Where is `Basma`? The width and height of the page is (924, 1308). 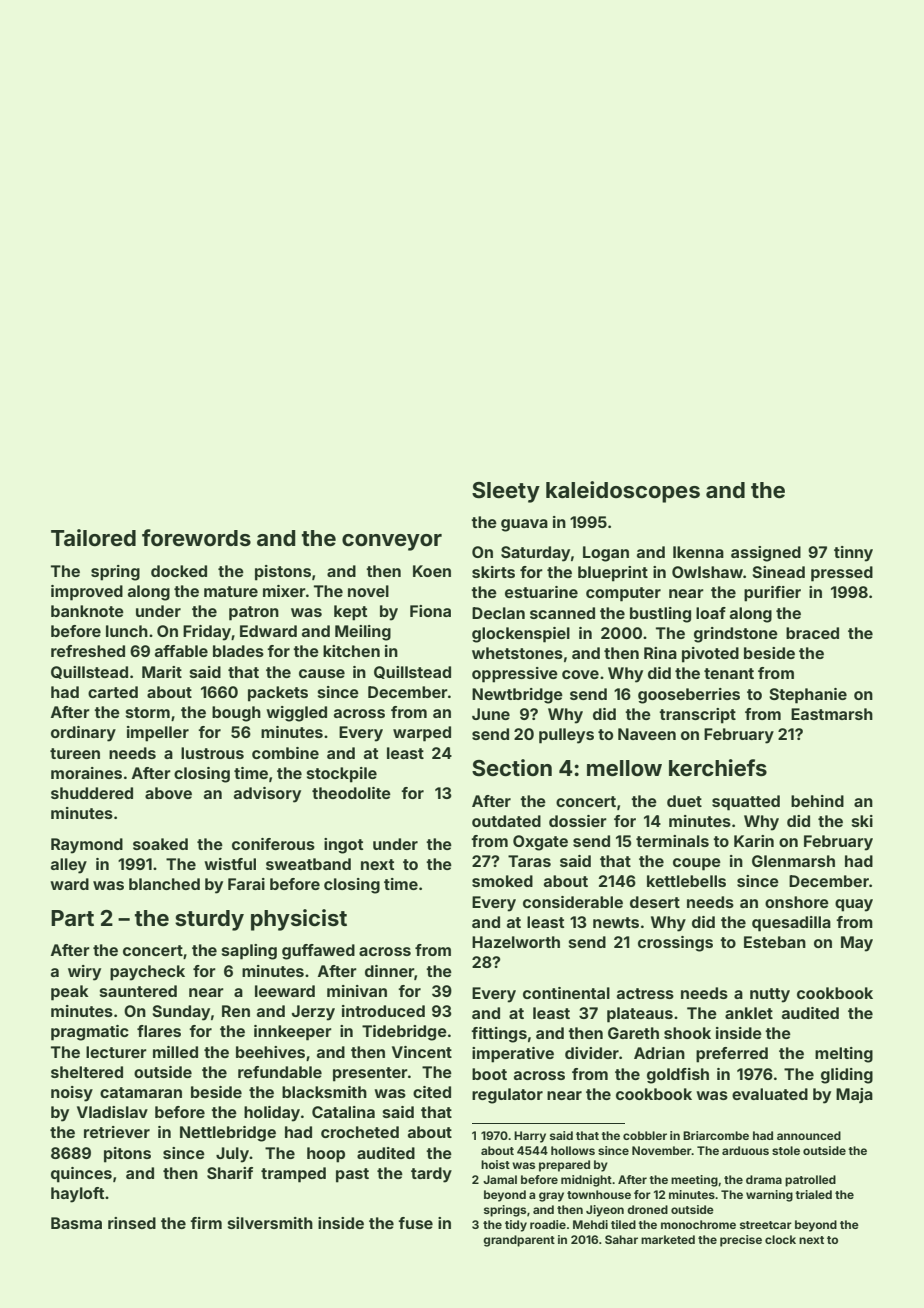 Basma is located at coordinates (76, 1223).
